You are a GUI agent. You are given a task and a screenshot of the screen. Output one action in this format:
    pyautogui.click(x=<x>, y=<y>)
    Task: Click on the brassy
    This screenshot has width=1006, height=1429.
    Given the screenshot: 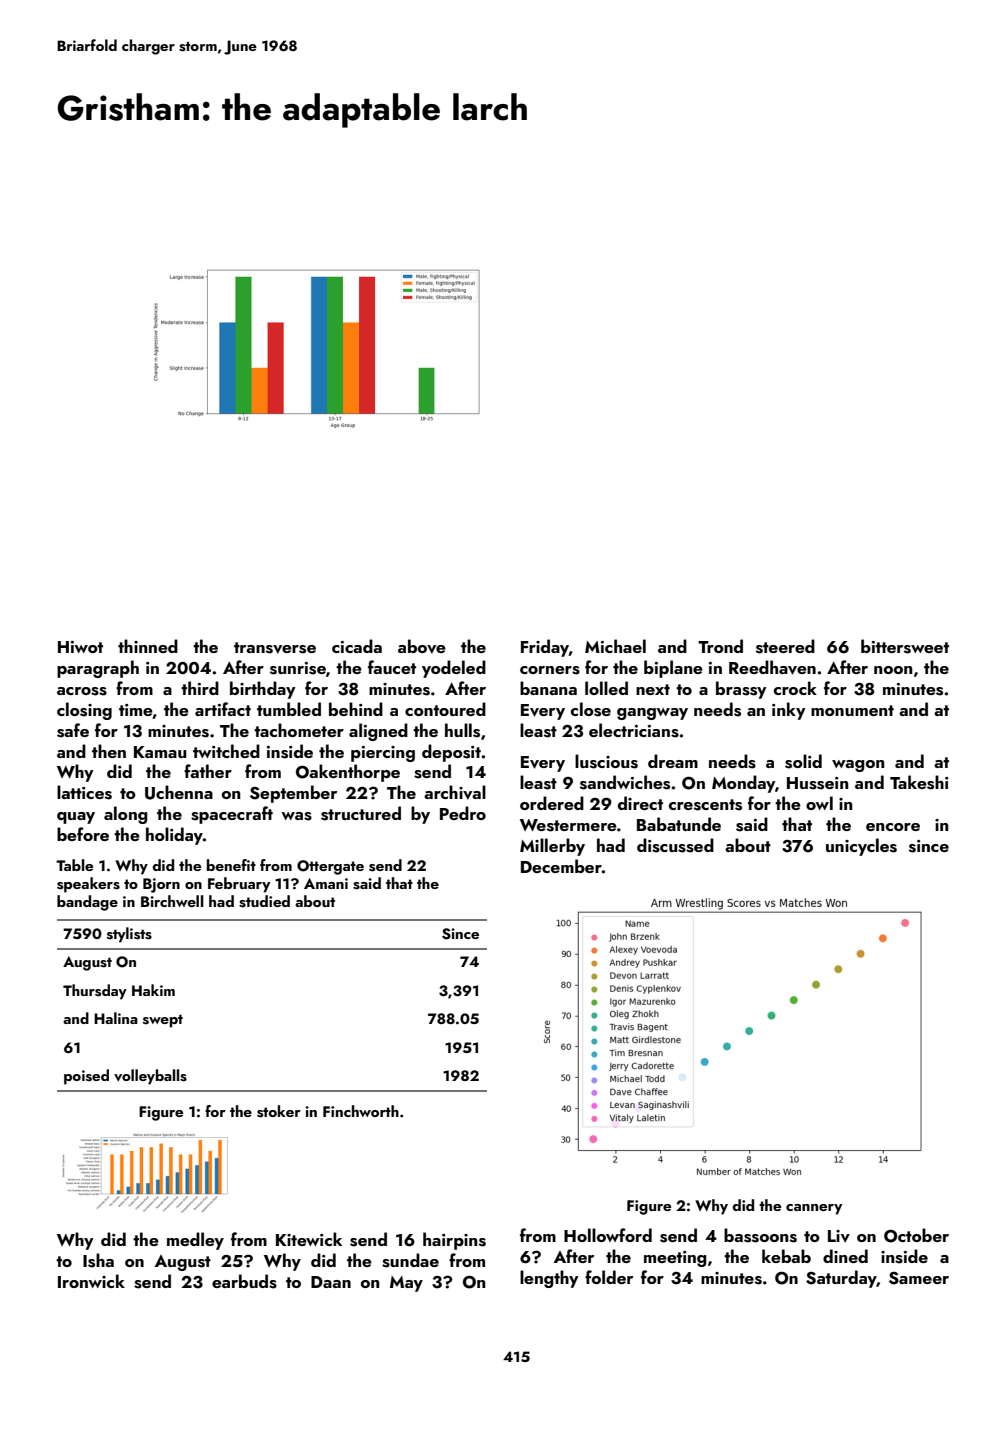 What is the action you would take?
    pyautogui.click(x=741, y=690)
